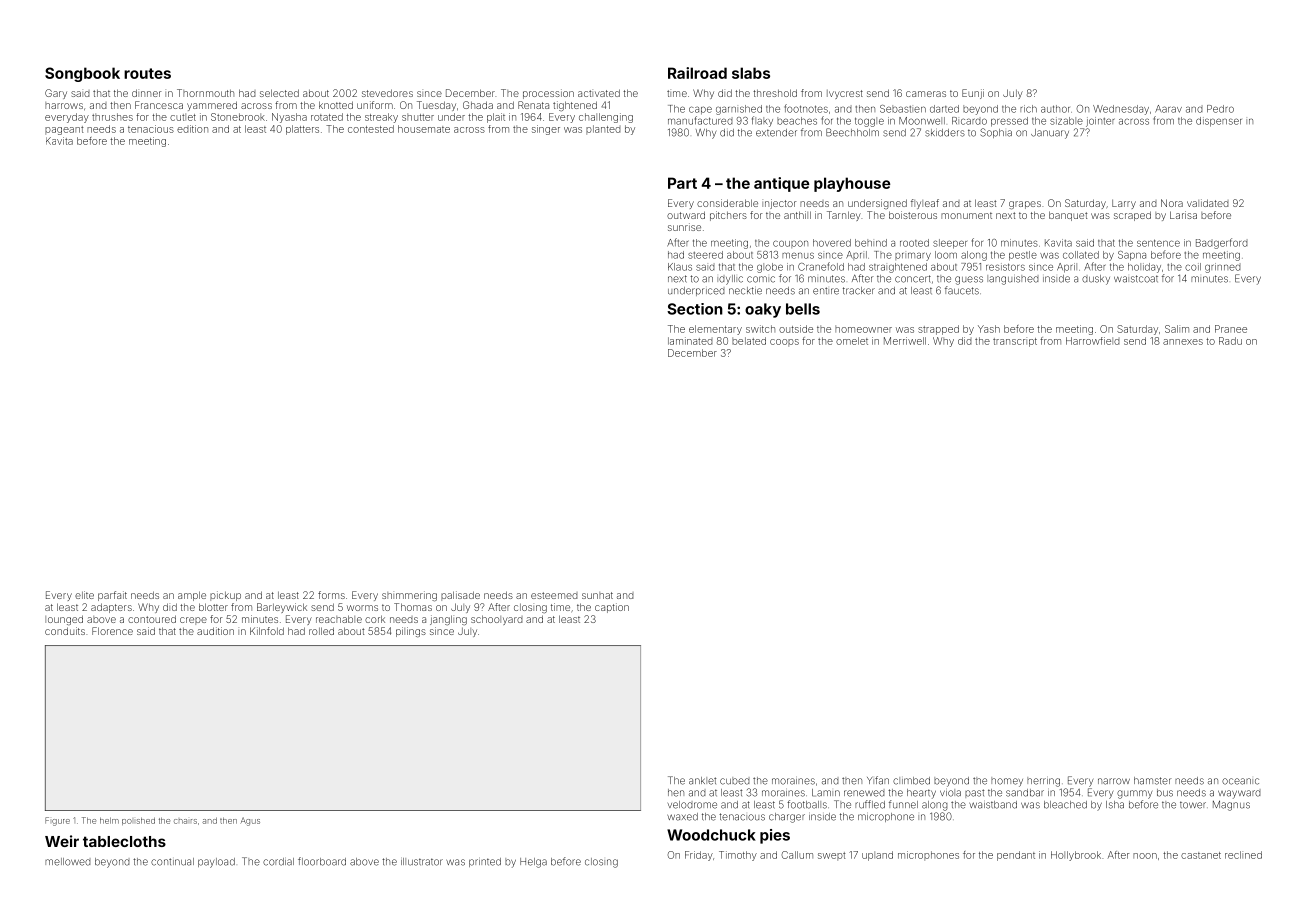  I want to click on Badgerford, so click(1222, 243).
